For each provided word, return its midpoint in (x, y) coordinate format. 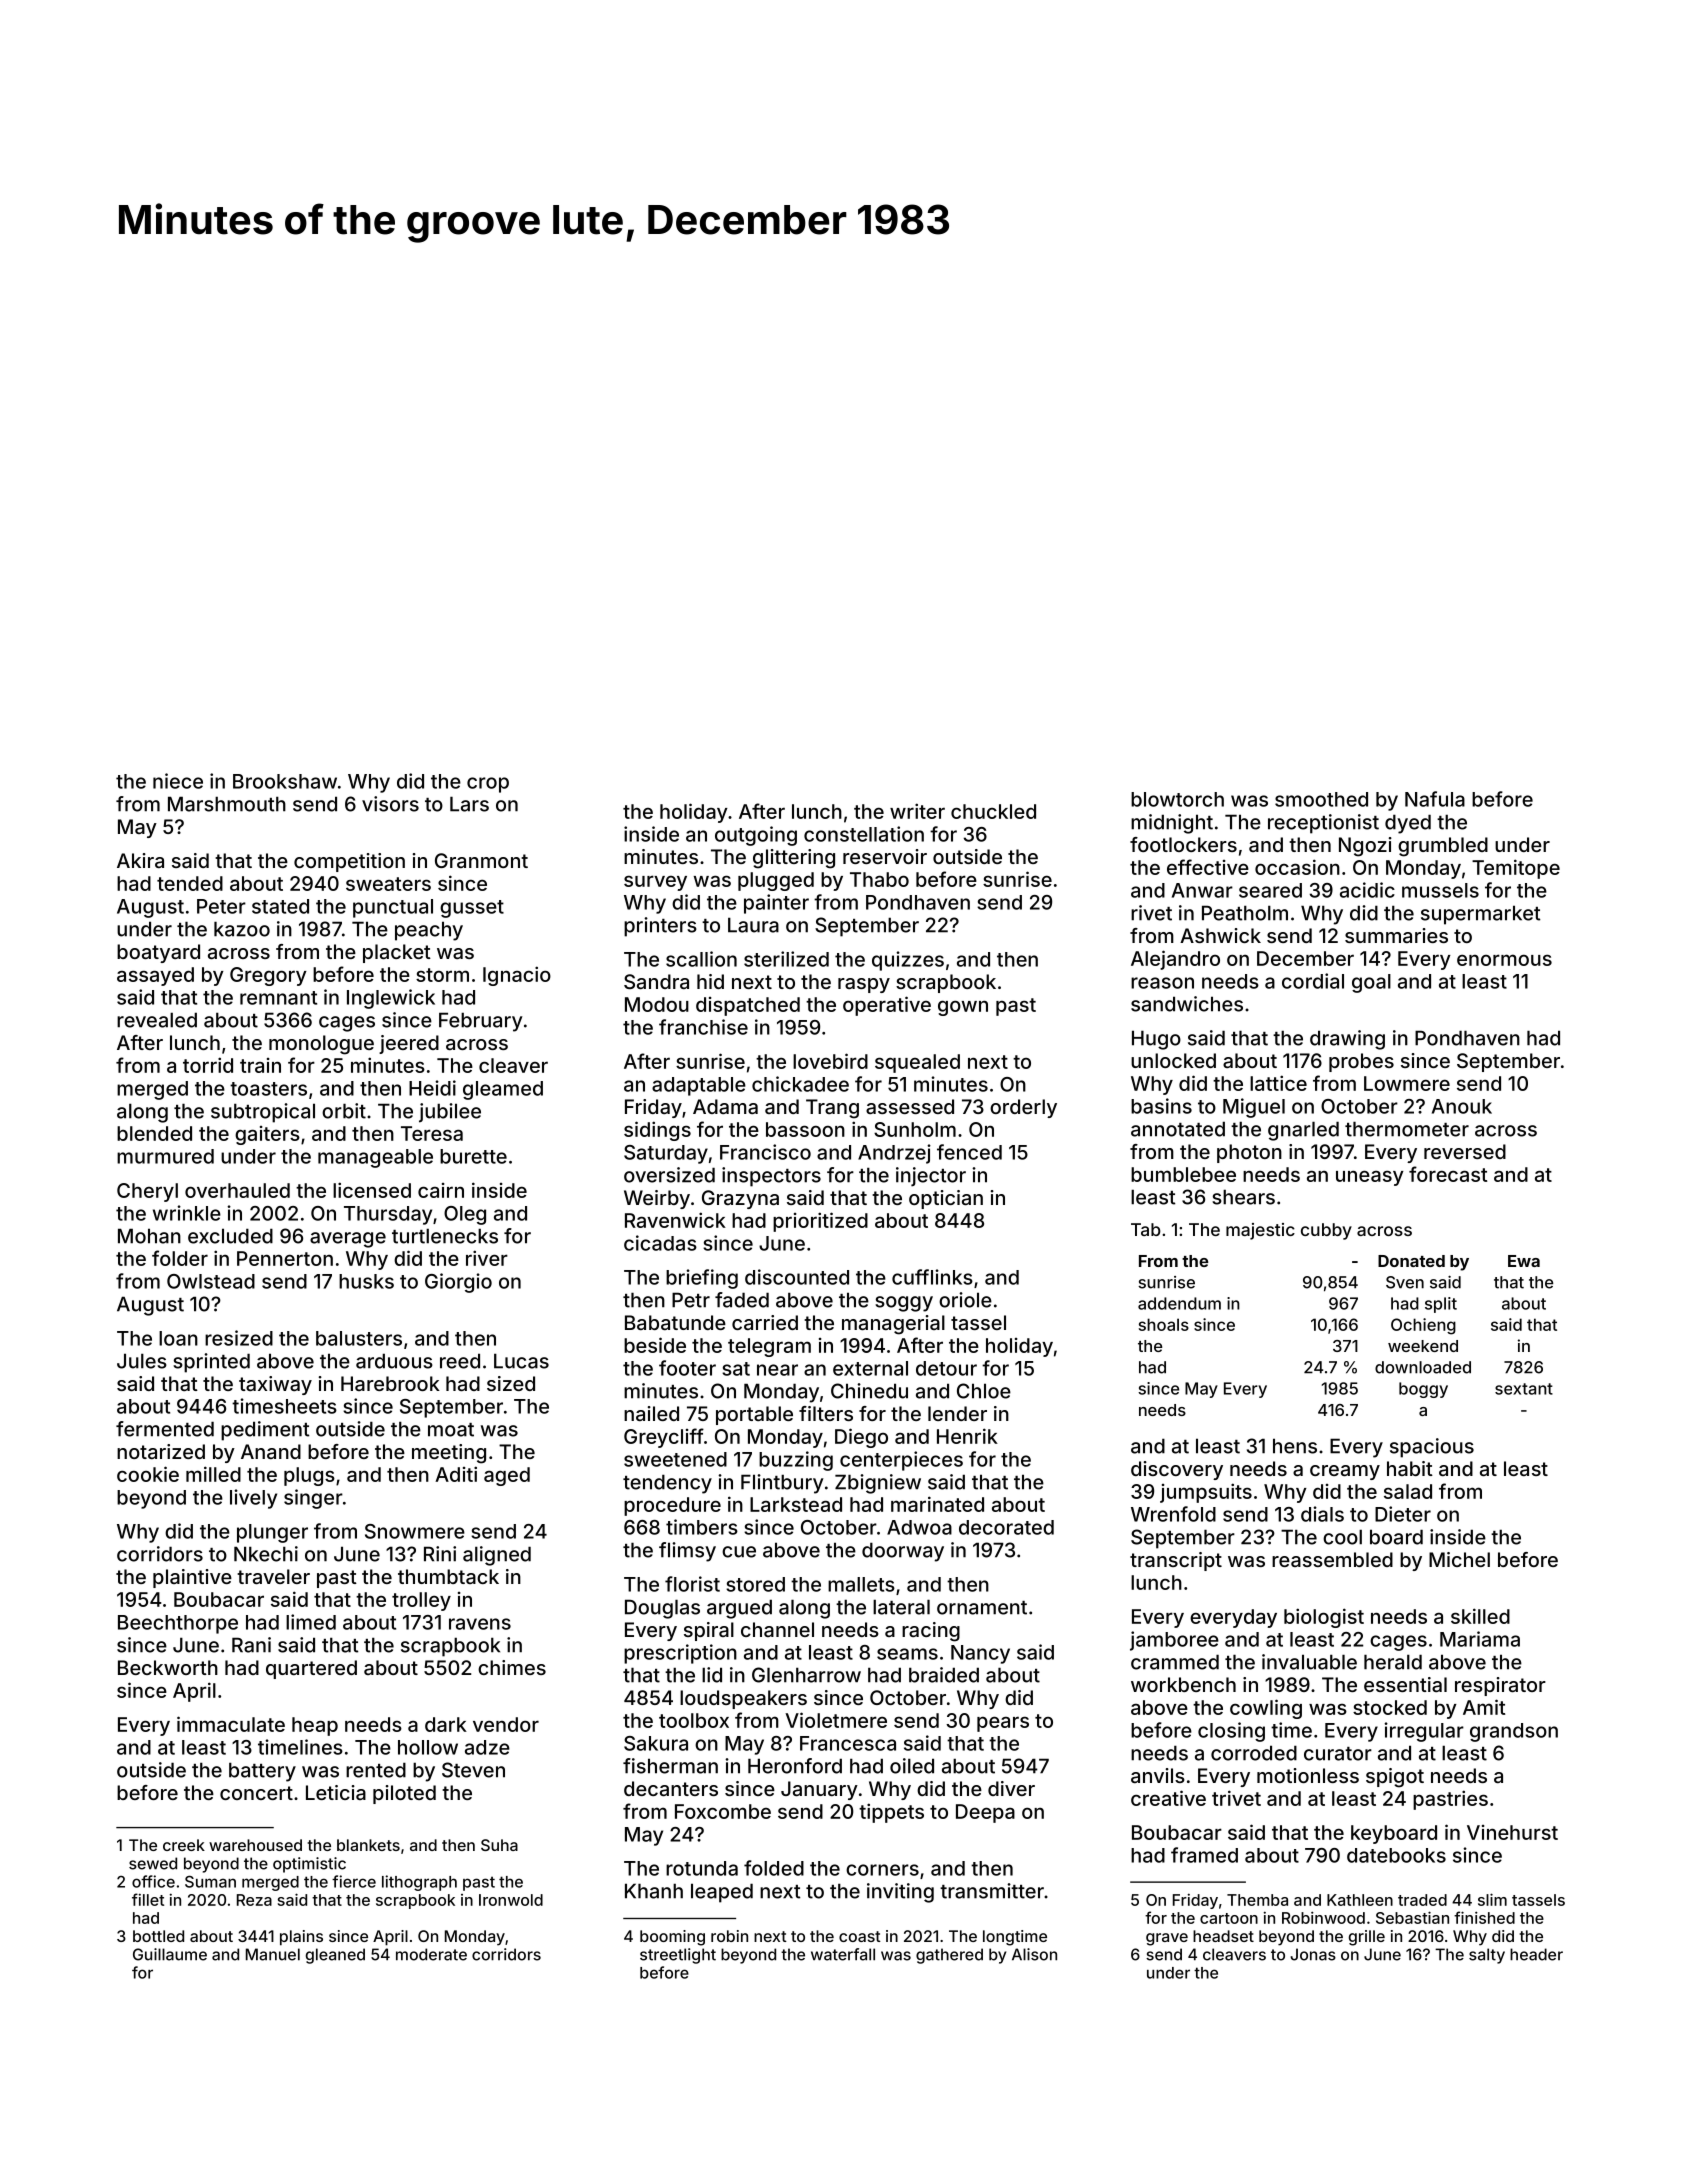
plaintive (192, 1578)
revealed (157, 1020)
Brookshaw (285, 781)
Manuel (273, 1954)
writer (917, 811)
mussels (1440, 890)
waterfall (843, 1954)
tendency (667, 1484)
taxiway (275, 1385)
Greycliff (664, 1438)
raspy (864, 985)
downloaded (1423, 1367)
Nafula (1435, 799)
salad (1408, 1491)
